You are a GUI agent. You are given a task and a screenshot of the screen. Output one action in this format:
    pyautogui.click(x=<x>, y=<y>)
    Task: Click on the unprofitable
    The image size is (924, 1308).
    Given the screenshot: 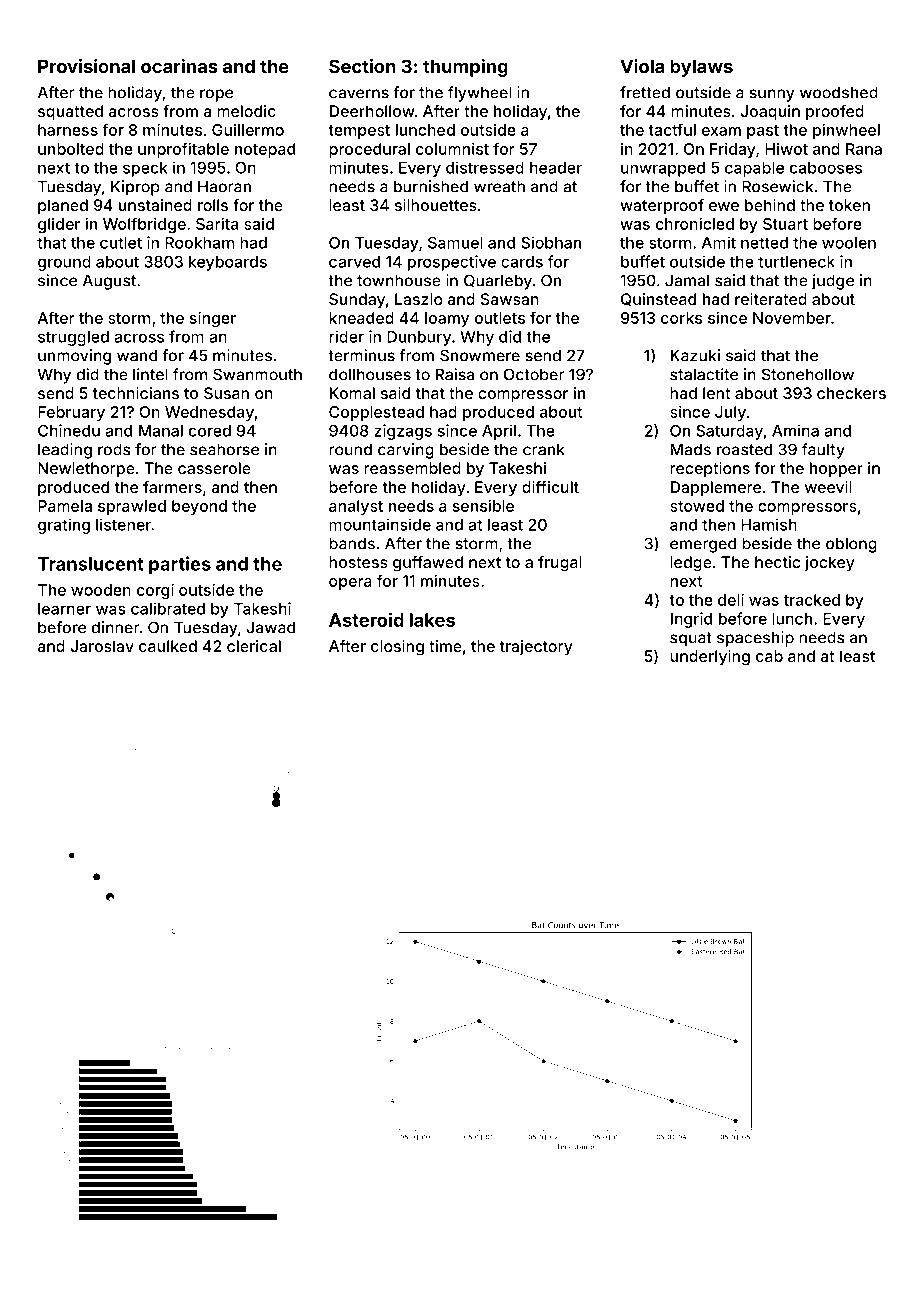 What is the action you would take?
    pyautogui.click(x=183, y=150)
